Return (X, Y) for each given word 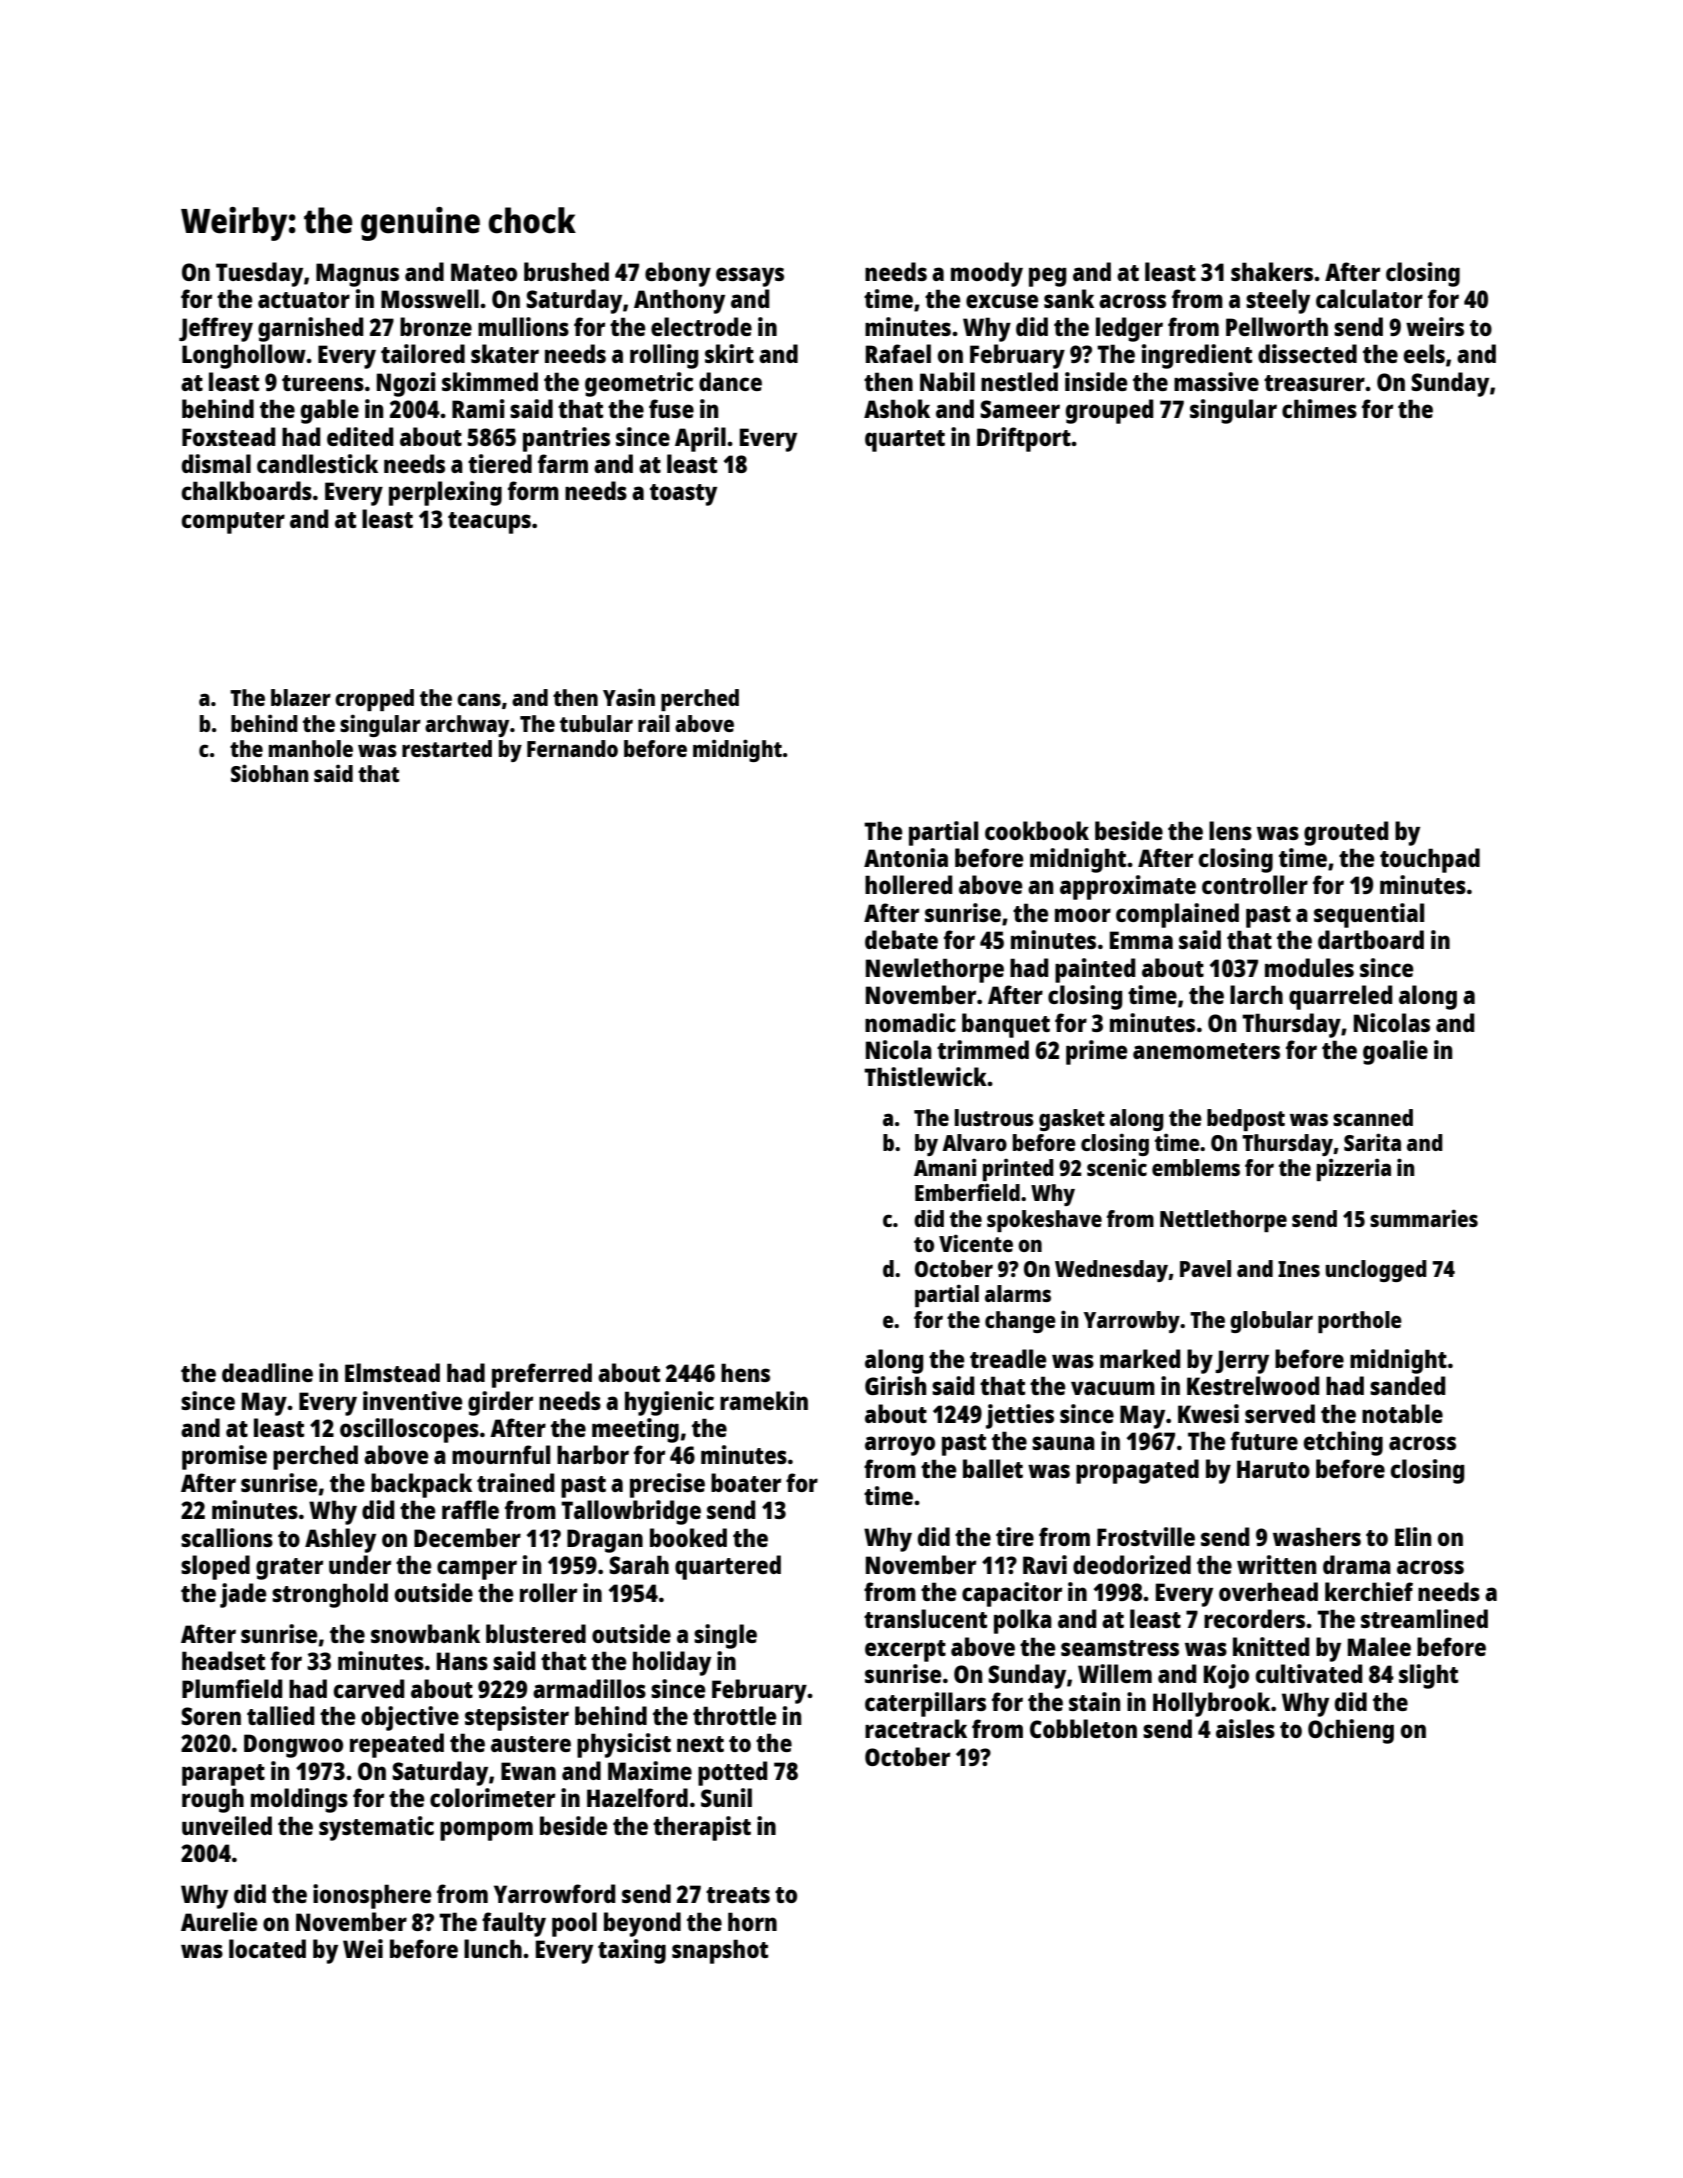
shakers (1272, 271)
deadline (267, 1372)
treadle (1008, 1358)
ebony (678, 274)
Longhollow (244, 356)
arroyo (900, 1446)
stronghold (330, 1595)
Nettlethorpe (1223, 1221)
